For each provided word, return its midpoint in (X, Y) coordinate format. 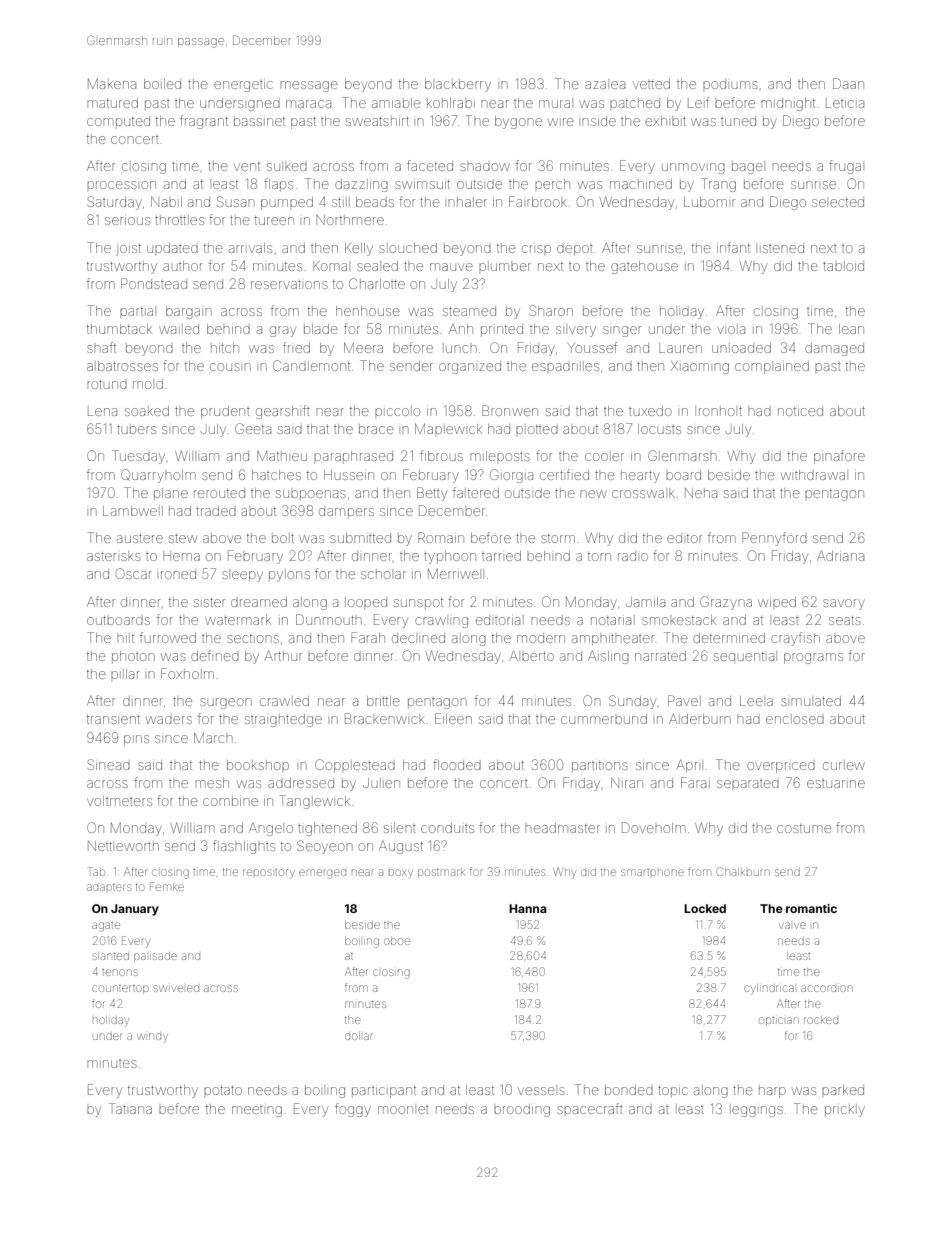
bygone (518, 122)
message (309, 86)
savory (844, 604)
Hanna (528, 908)
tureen (274, 220)
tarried (501, 556)
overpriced (781, 767)
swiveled (176, 988)
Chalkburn (743, 871)
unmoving (693, 168)
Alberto (531, 655)
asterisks (114, 556)
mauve (451, 267)
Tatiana (130, 1108)
